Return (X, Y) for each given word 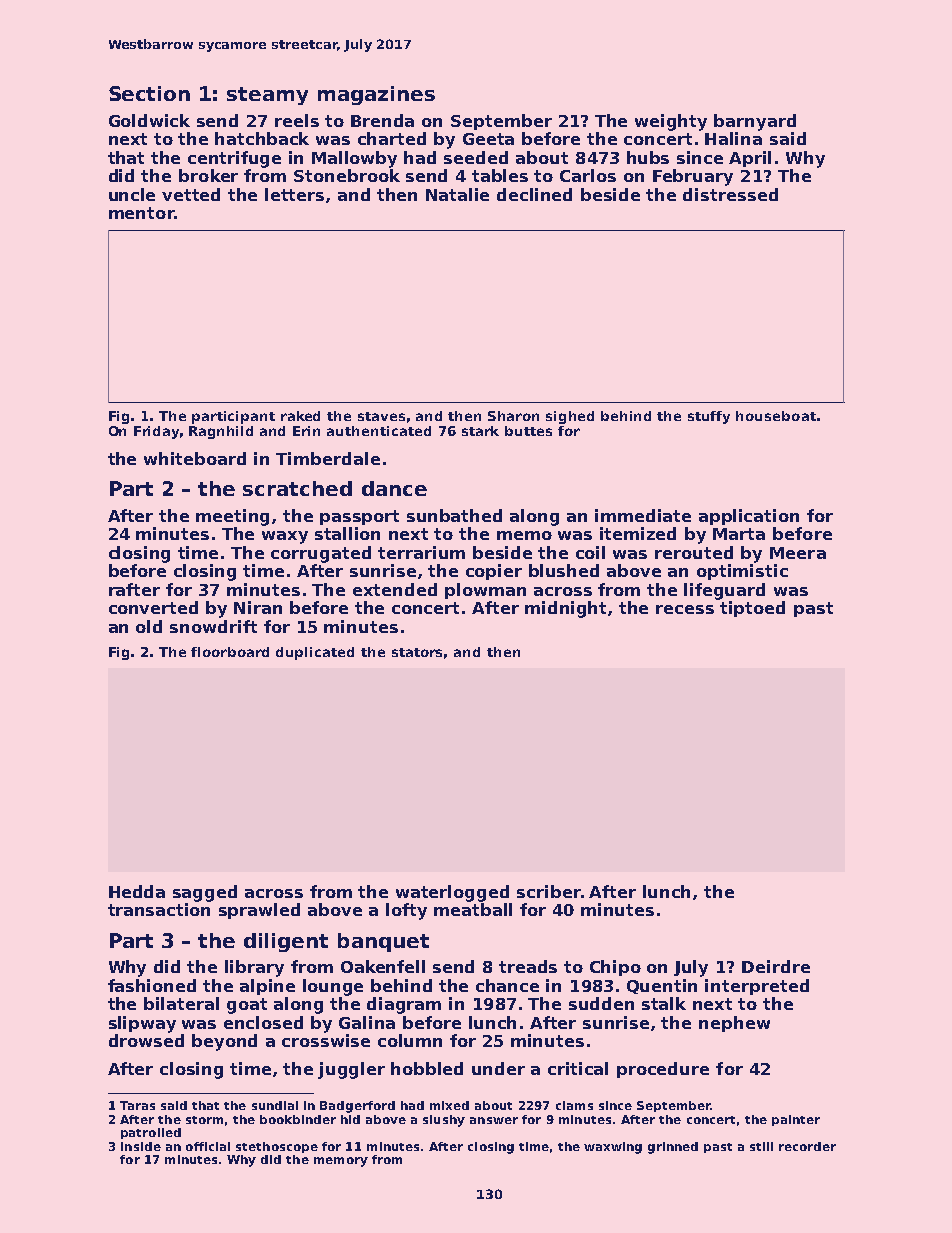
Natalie (457, 194)
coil (590, 552)
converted (153, 607)
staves (381, 416)
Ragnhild (221, 432)
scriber (549, 891)
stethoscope (277, 1147)
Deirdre (776, 966)
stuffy (709, 417)
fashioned (152, 985)
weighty (671, 122)
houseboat (776, 416)
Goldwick (149, 120)
